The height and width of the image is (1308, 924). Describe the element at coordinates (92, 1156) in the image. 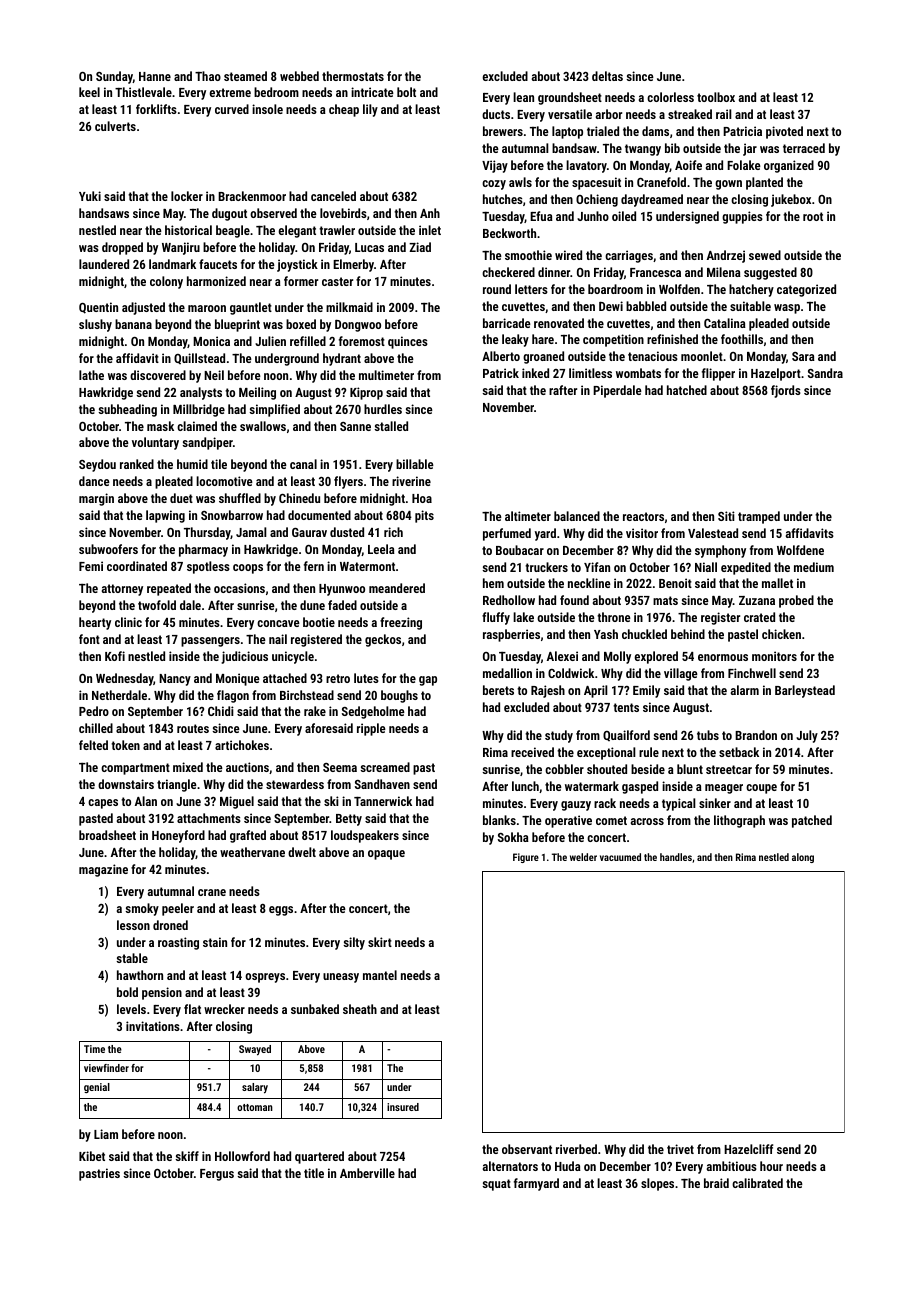

I see `Kibet` at that location.
